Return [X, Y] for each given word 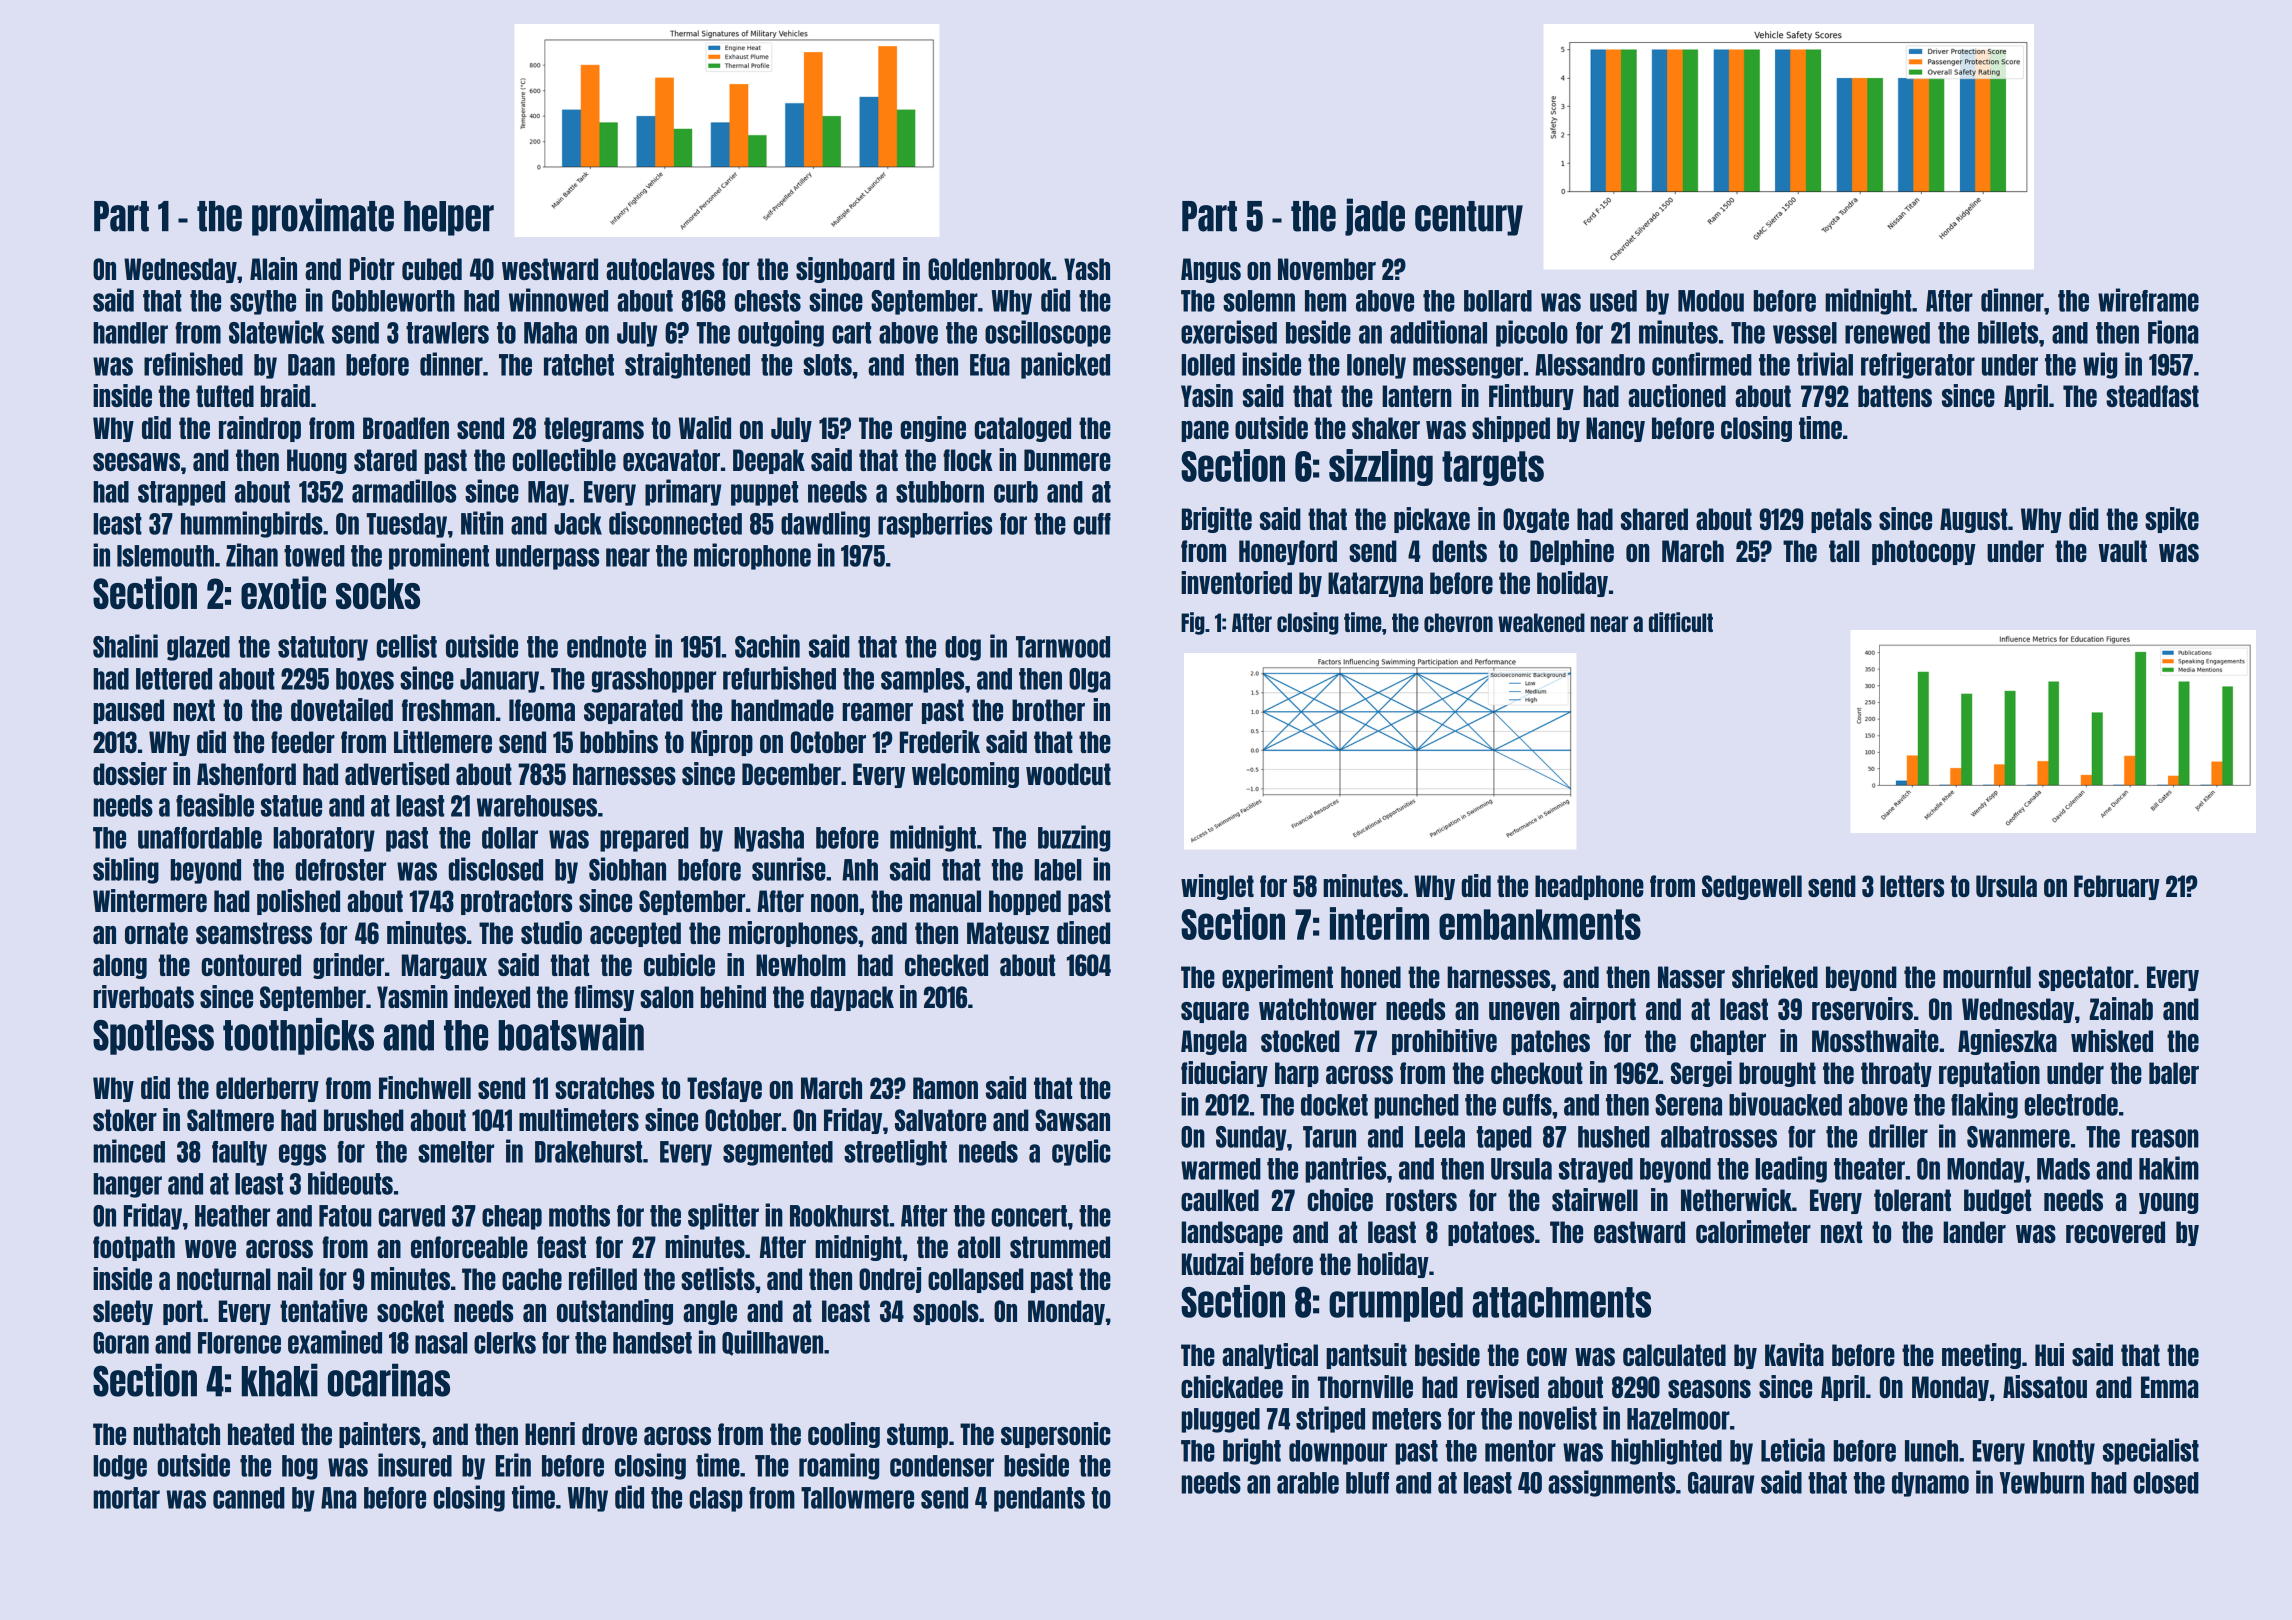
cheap [512, 1217]
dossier [130, 773]
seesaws [136, 462]
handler [130, 333]
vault [2122, 551]
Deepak [769, 461]
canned [249, 1498]
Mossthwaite [1875, 1040]
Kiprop [722, 743]
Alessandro [1590, 365]
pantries [1345, 1169]
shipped [1511, 429]
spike [2172, 520]
